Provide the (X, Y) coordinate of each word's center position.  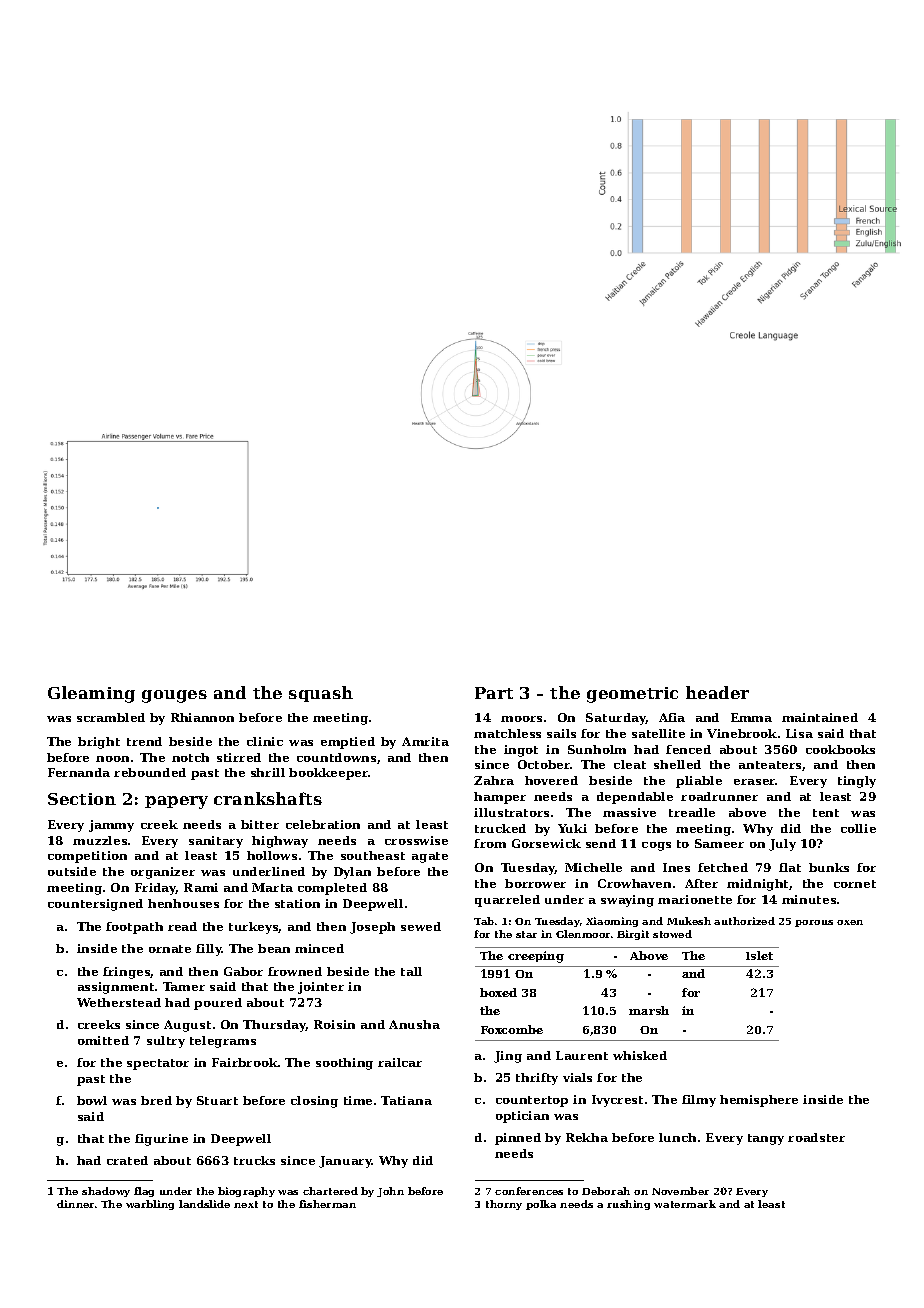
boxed (498, 992)
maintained (820, 717)
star (526, 934)
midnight (757, 885)
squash (321, 694)
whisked (640, 1055)
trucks (254, 1160)
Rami (201, 887)
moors (521, 719)
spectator (158, 1064)
